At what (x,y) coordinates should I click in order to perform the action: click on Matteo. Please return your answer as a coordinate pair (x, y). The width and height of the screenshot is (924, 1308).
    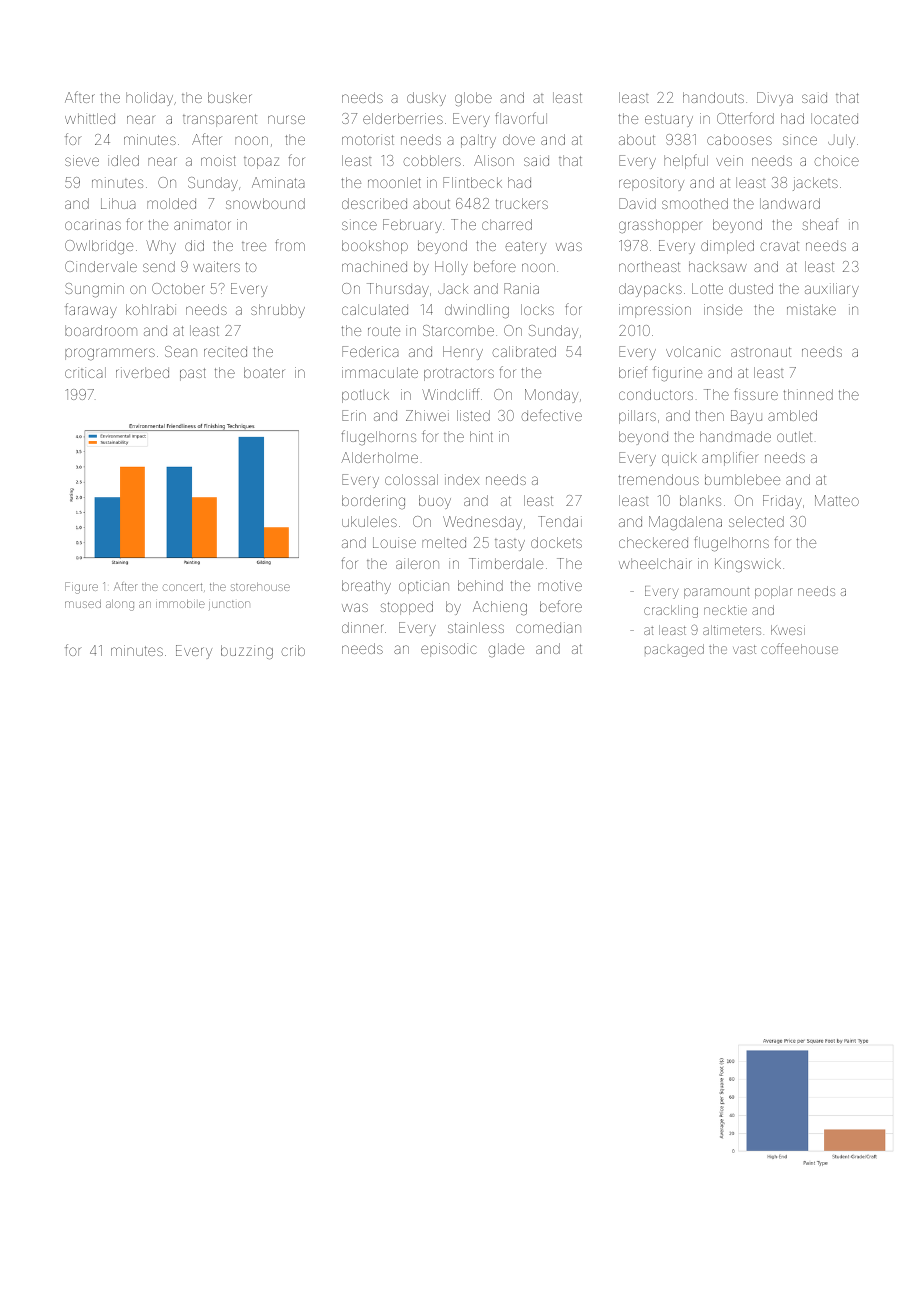
    Looking at the image, I should click on (837, 500).
